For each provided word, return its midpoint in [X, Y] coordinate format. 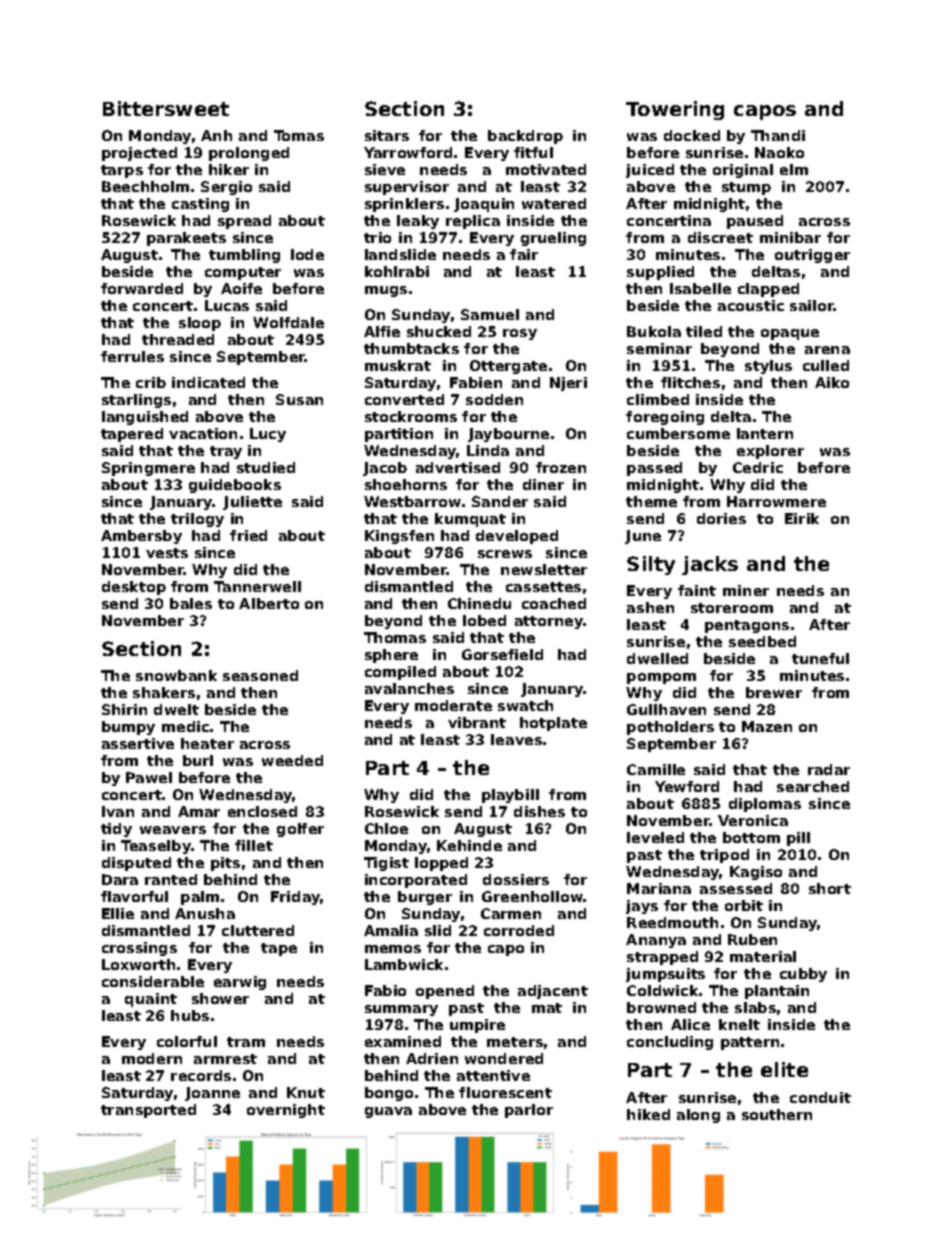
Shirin [124, 709]
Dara [120, 879]
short [830, 888]
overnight [286, 1111]
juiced [650, 171]
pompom [661, 678]
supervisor [407, 188]
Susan [299, 399]
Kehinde [469, 845]
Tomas [299, 135]
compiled [400, 673]
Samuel [490, 314]
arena [827, 350]
